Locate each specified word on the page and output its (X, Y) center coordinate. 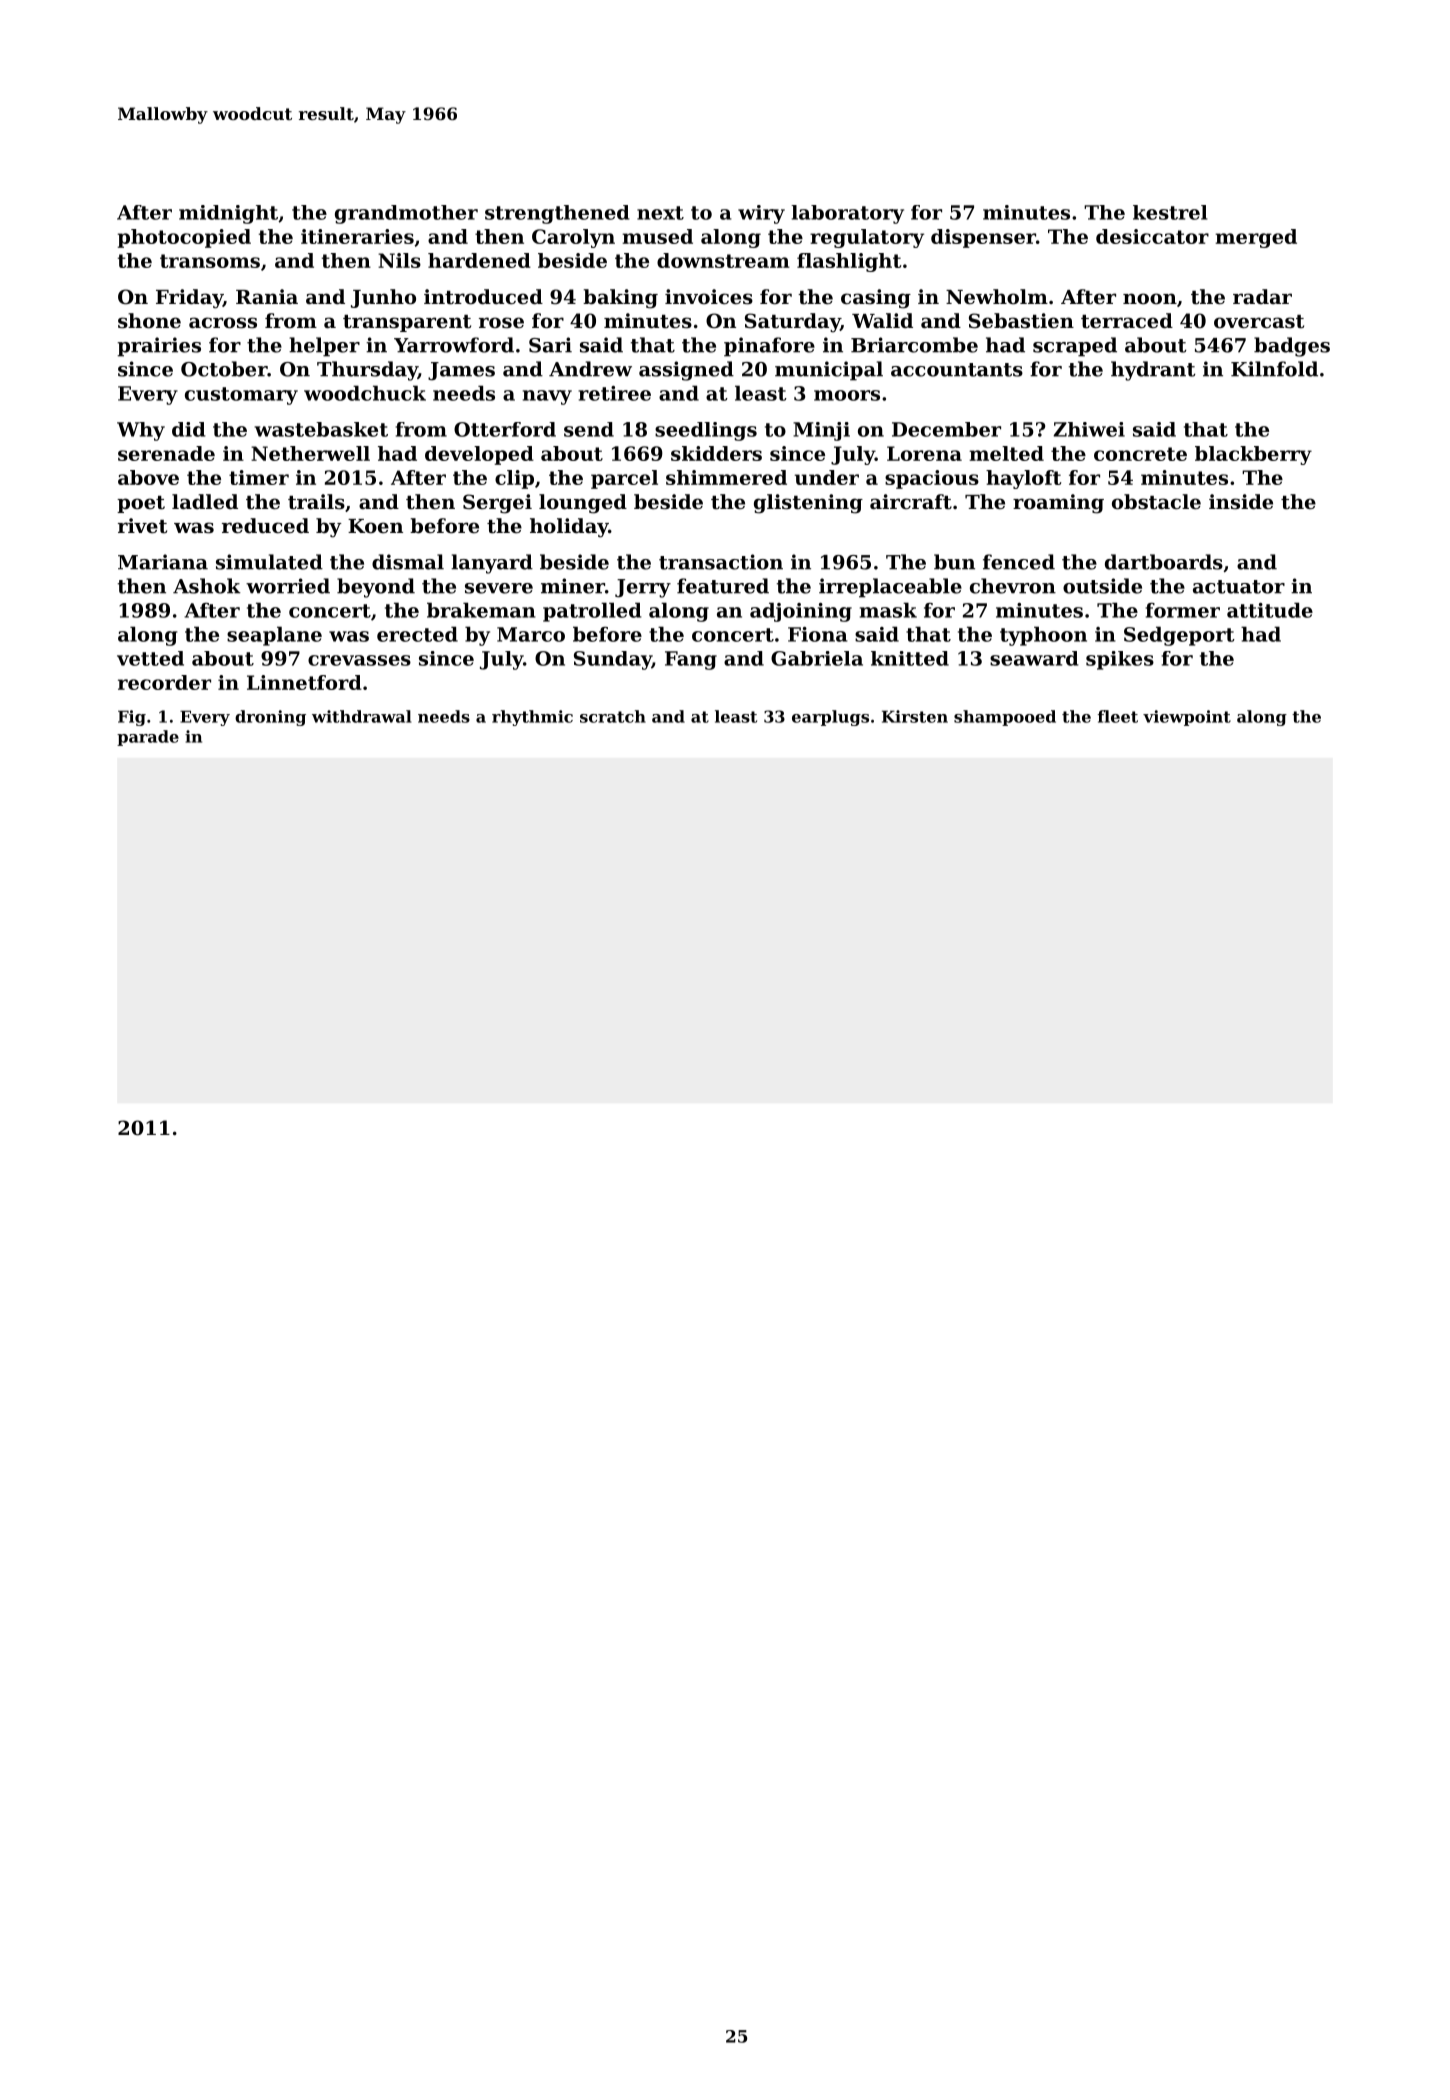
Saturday (792, 323)
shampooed (1005, 718)
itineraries (357, 236)
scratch (613, 716)
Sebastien (1021, 321)
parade (148, 738)
